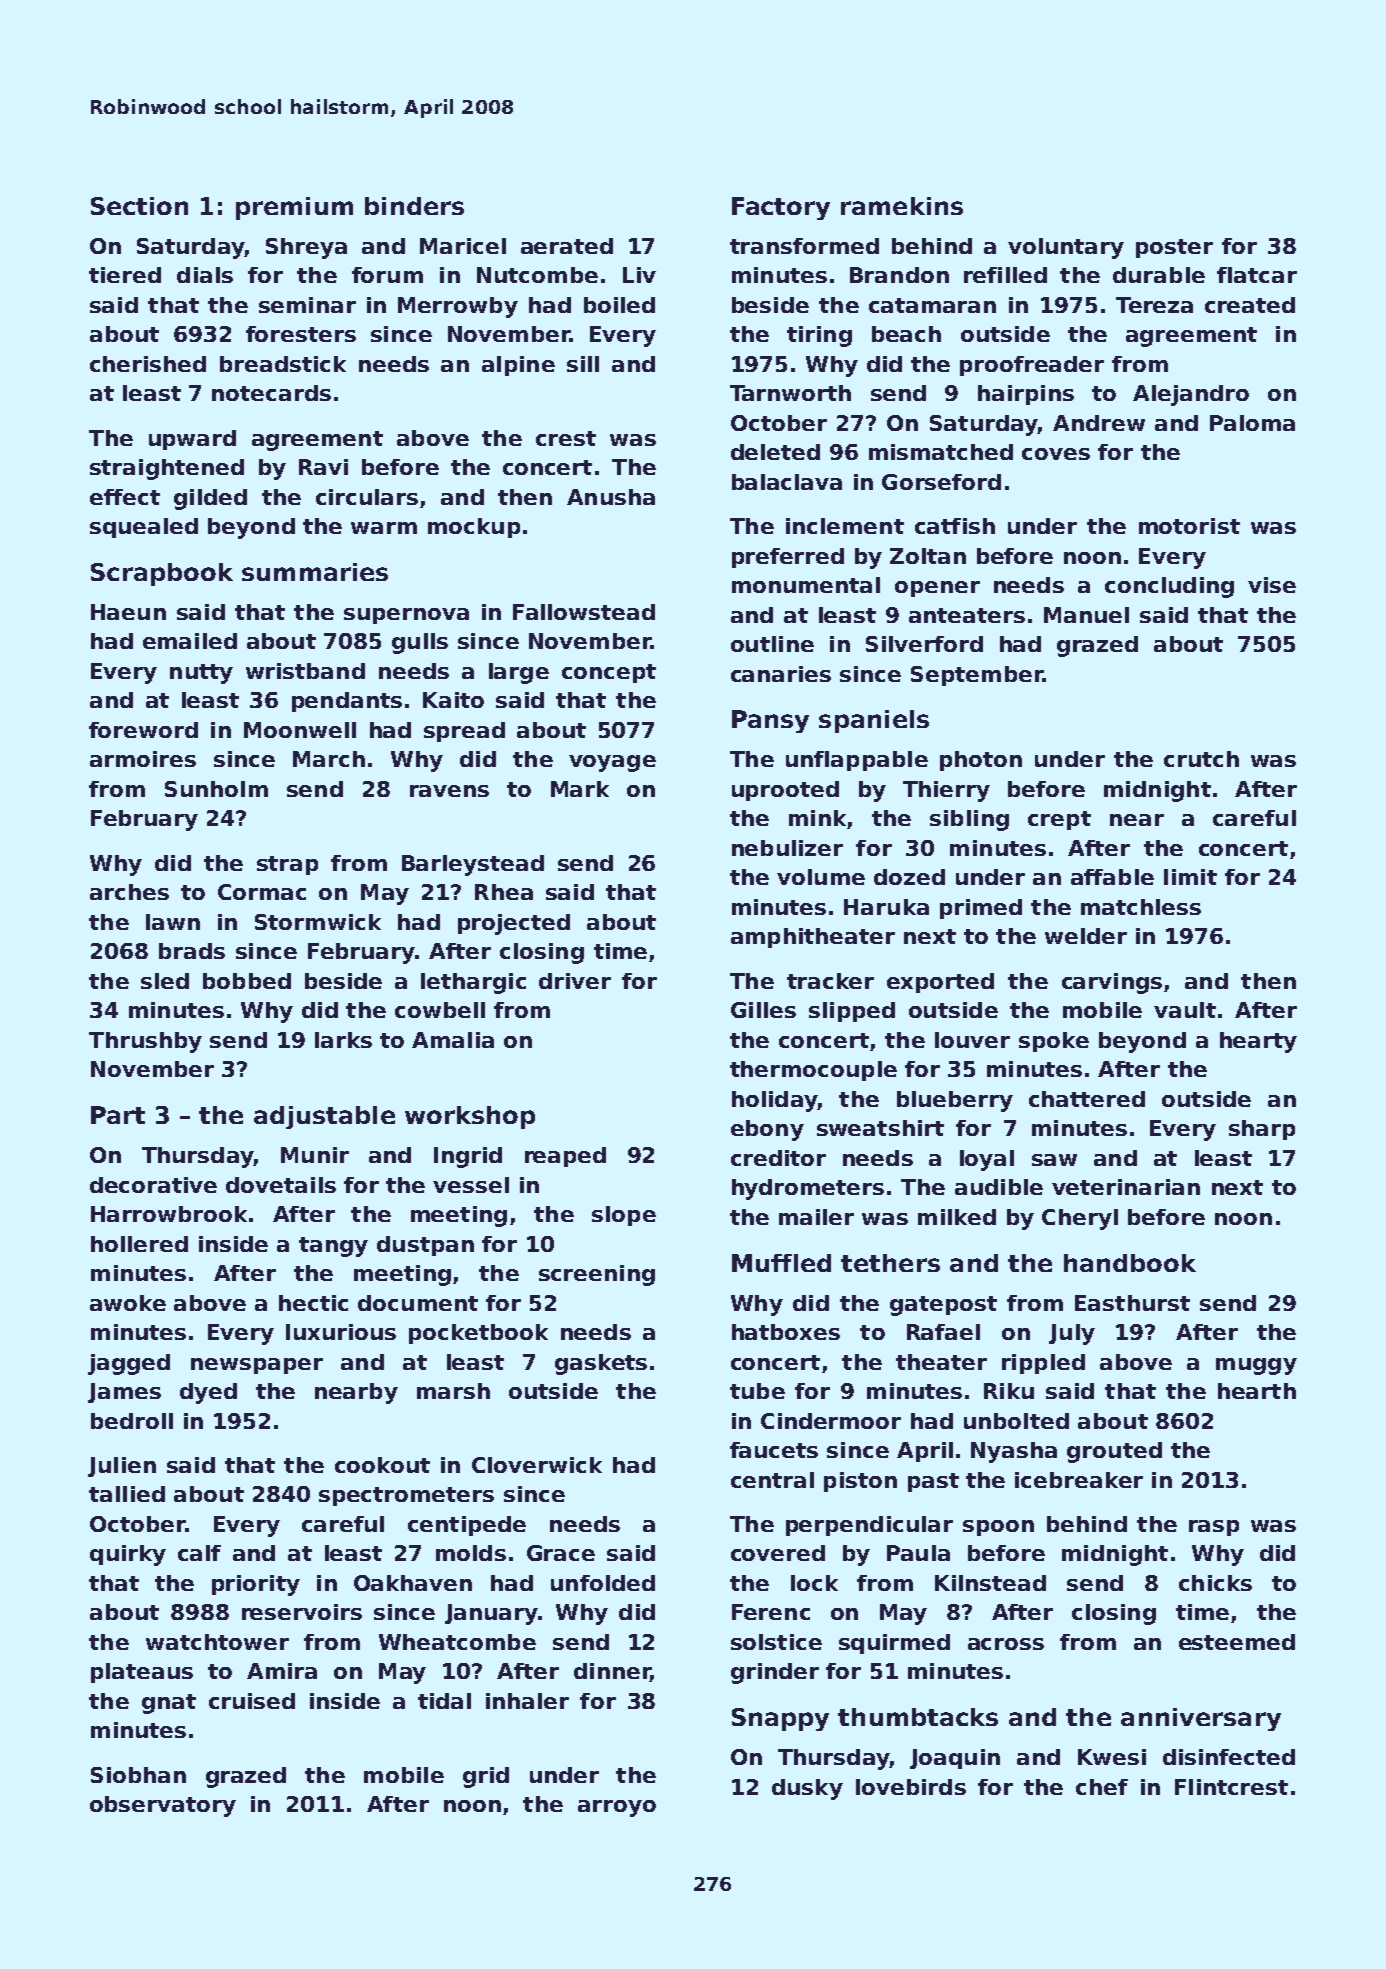 This screenshot has width=1386, height=1969. What do you see at coordinates (775, 1673) in the screenshot?
I see `grinder` at bounding box center [775, 1673].
